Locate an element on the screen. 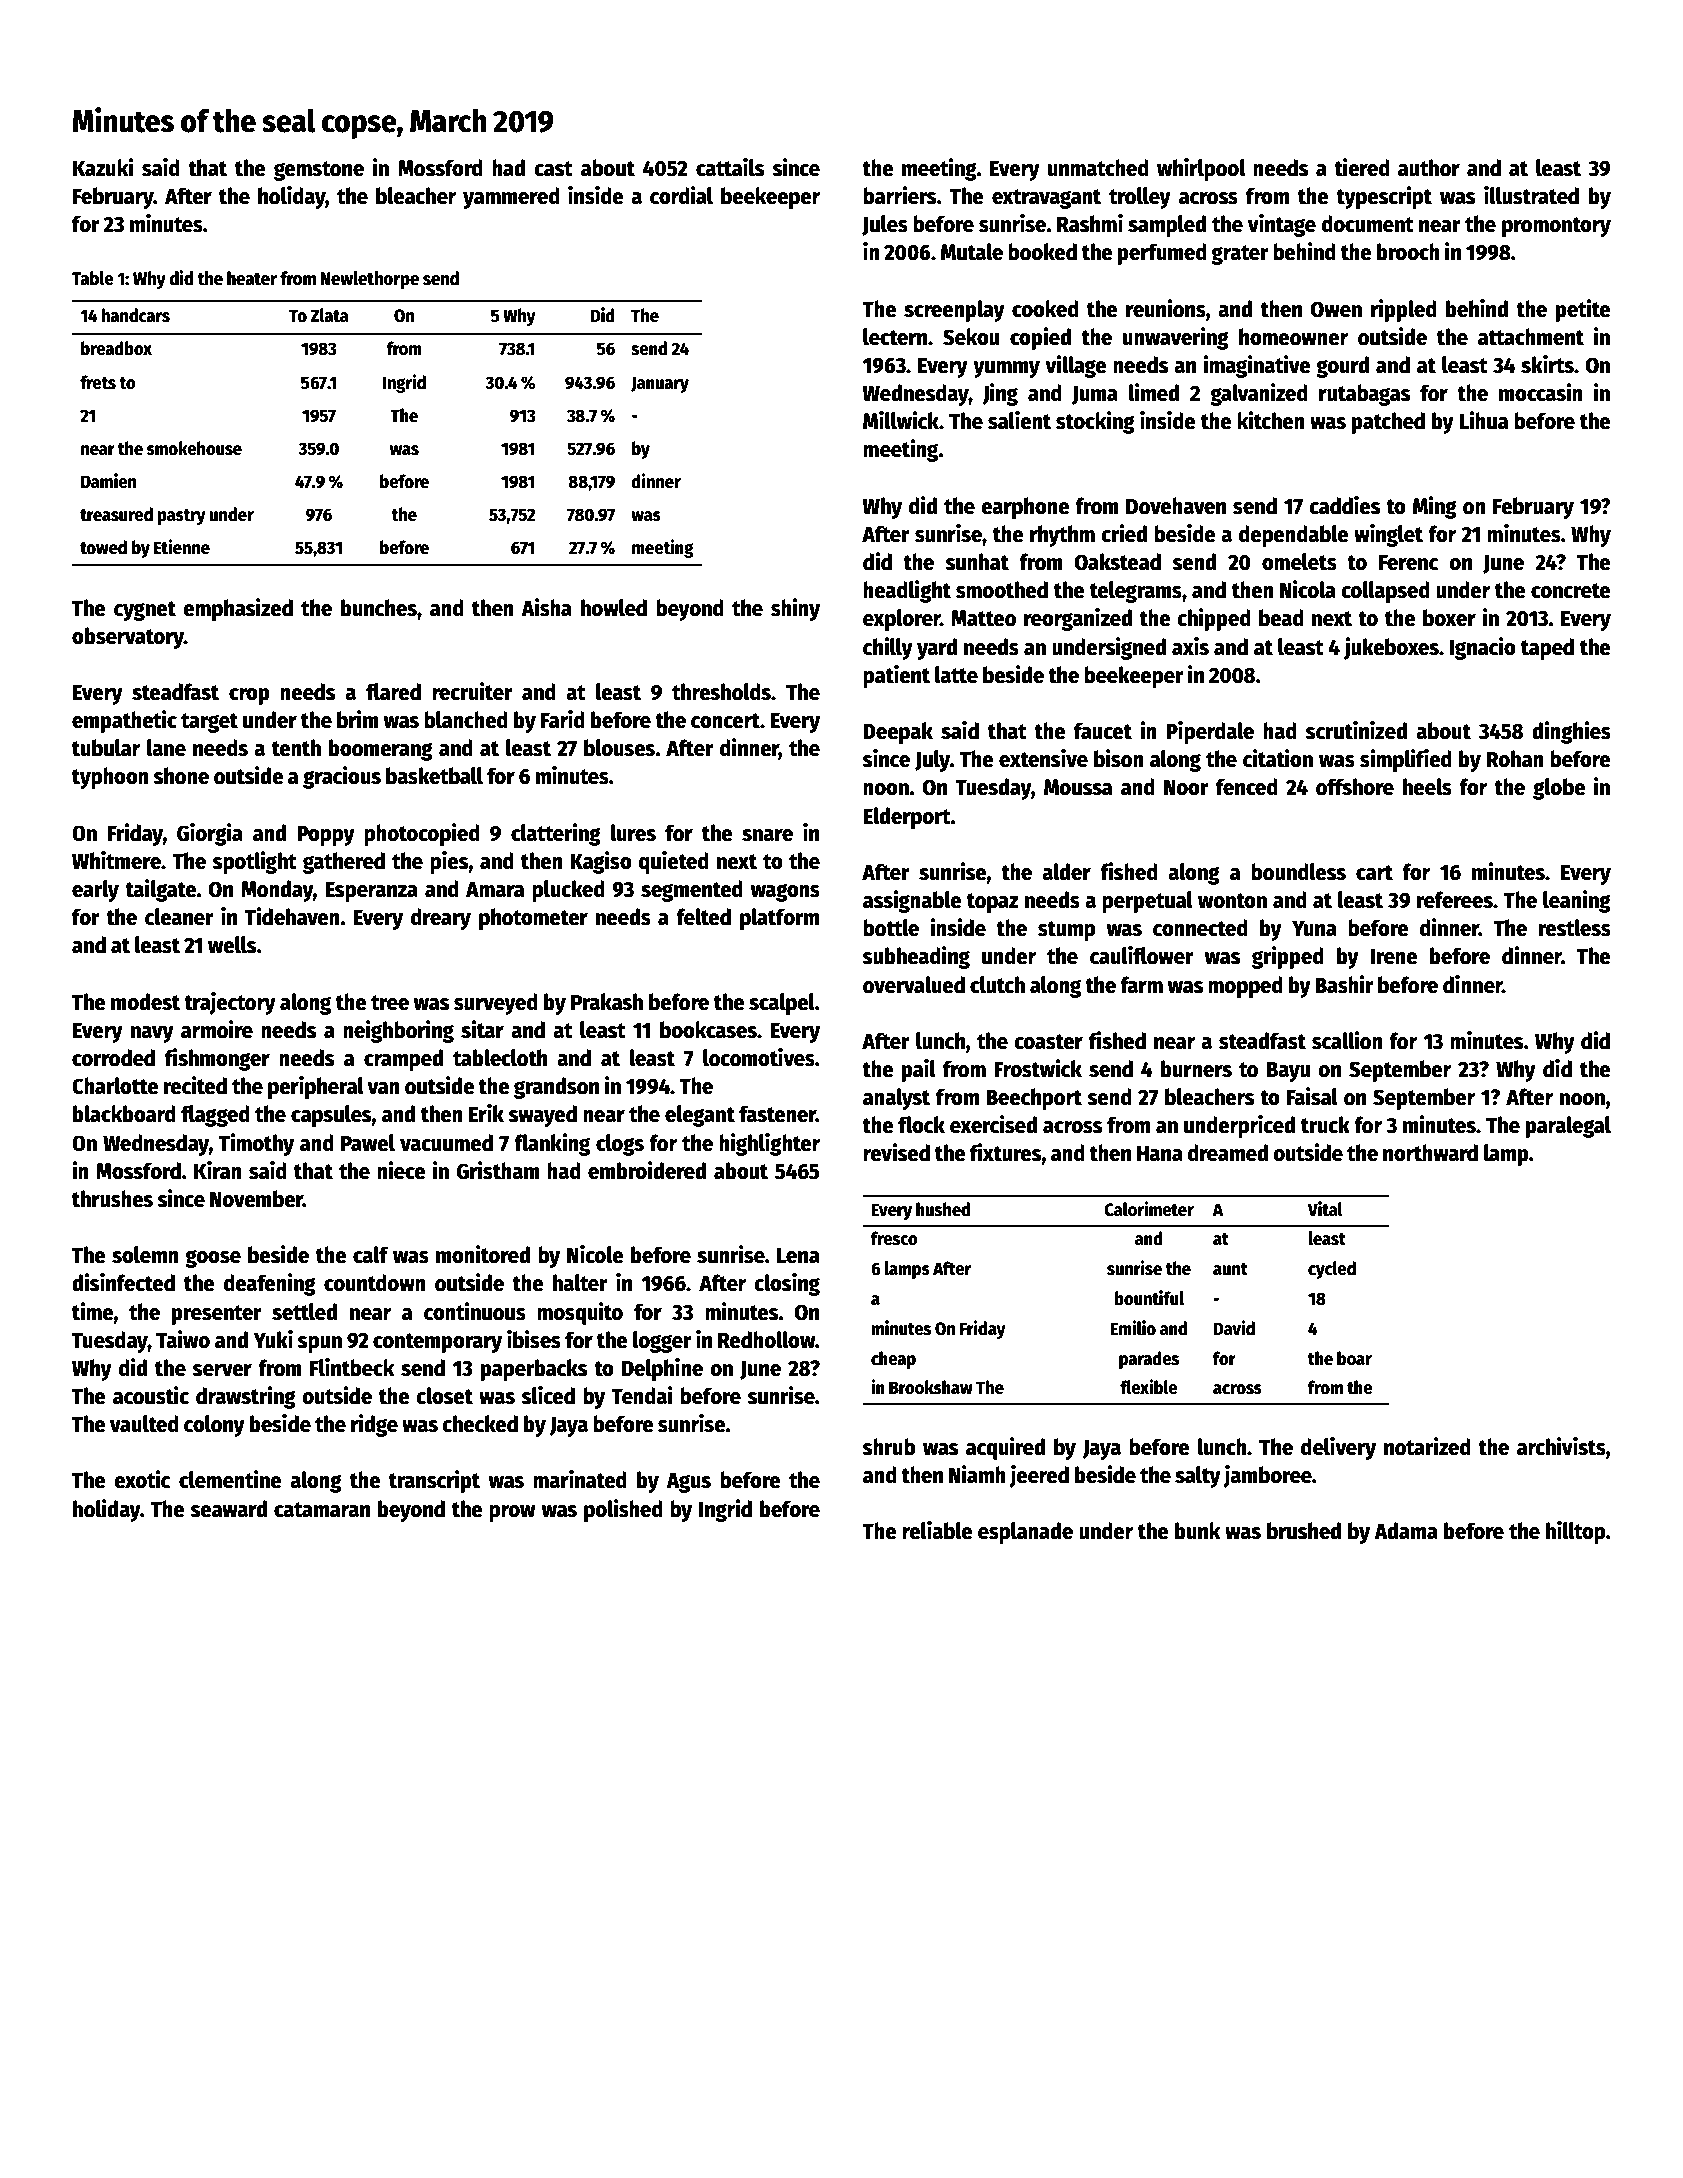  Damien is located at coordinates (108, 481).
